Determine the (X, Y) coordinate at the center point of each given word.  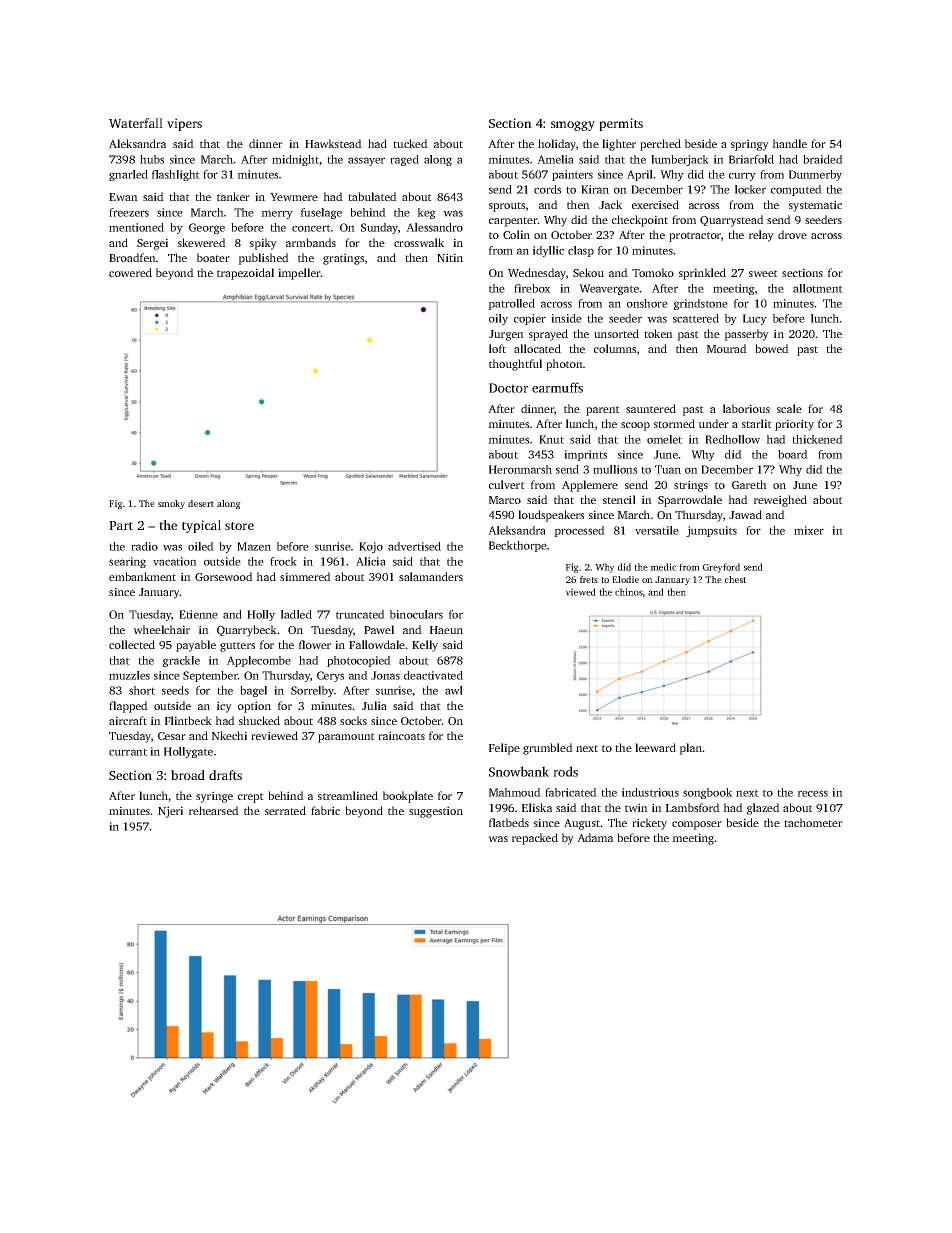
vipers (184, 124)
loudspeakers (551, 516)
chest (735, 579)
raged (404, 160)
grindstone (701, 304)
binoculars (416, 614)
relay (761, 236)
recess (813, 793)
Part (121, 525)
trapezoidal (245, 274)
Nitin (450, 257)
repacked (535, 839)
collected (132, 644)
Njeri (170, 812)
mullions (615, 469)
